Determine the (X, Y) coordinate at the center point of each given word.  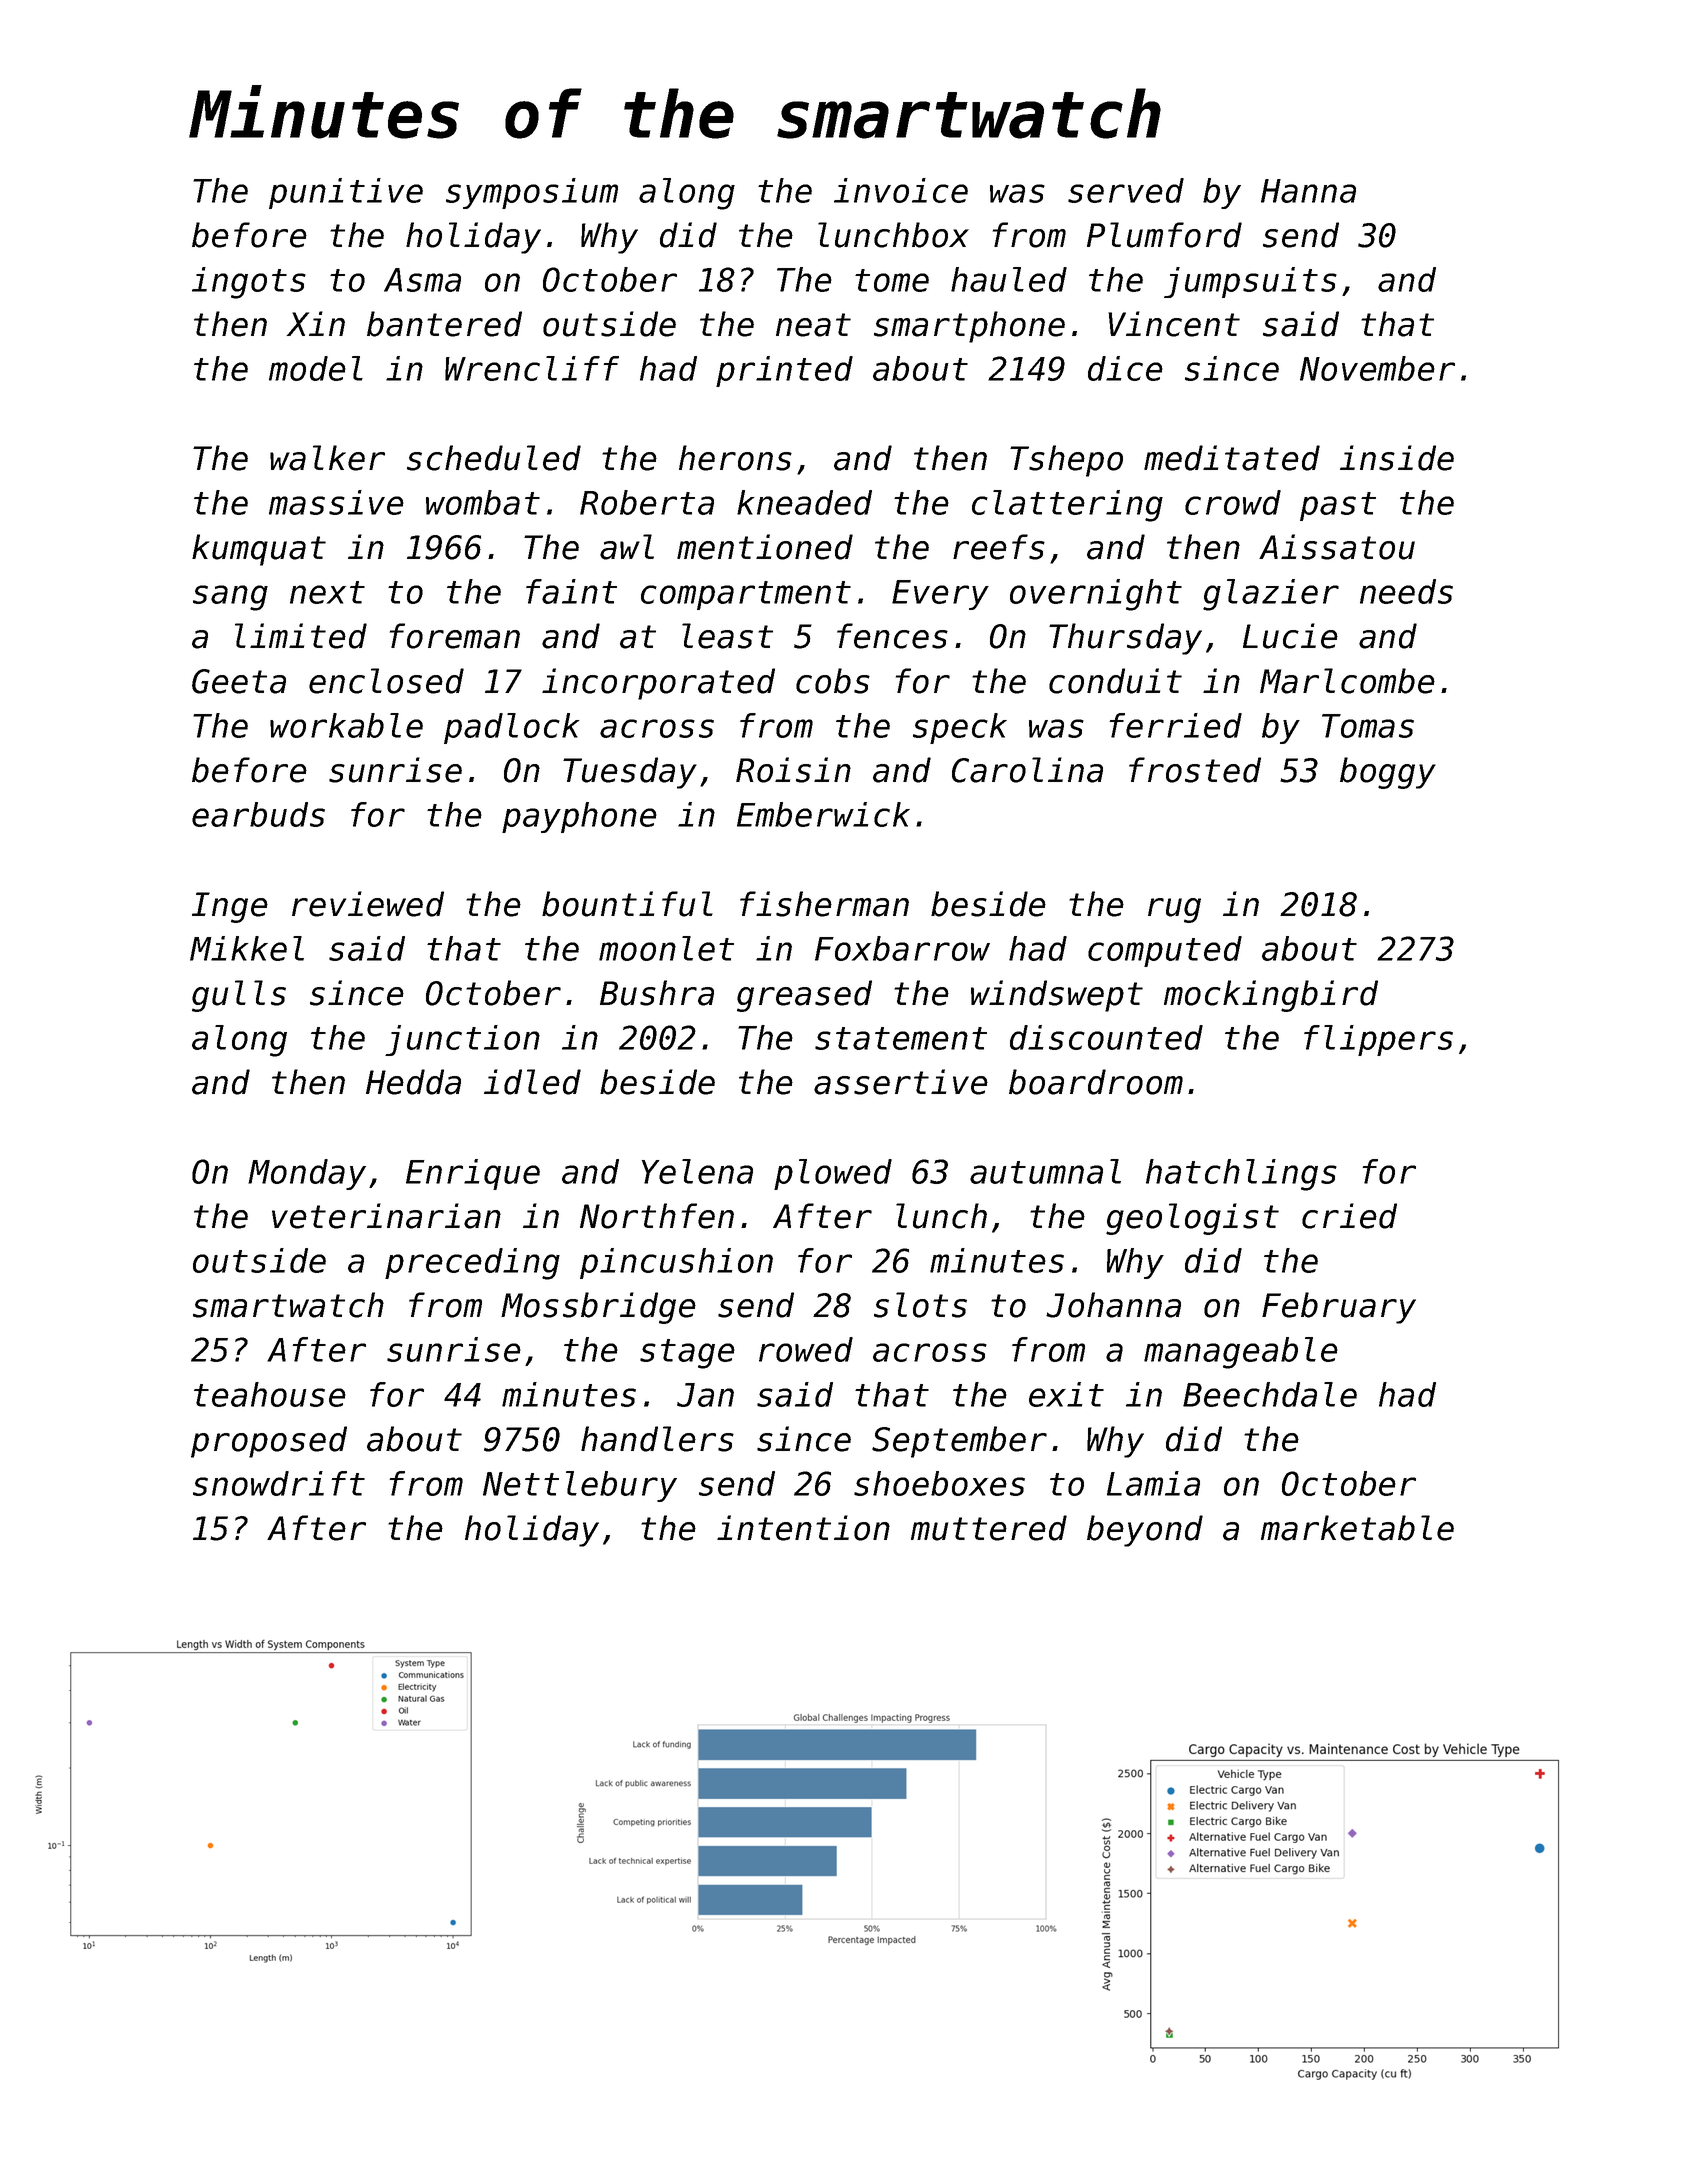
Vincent (1174, 324)
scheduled (494, 458)
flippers (1378, 1040)
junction (462, 1040)
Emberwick (823, 814)
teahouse (270, 1394)
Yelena (697, 1171)
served (1126, 190)
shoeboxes (939, 1483)
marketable (1357, 1528)
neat (813, 325)
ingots (249, 283)
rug (1174, 910)
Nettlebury (580, 1486)
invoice (901, 190)
